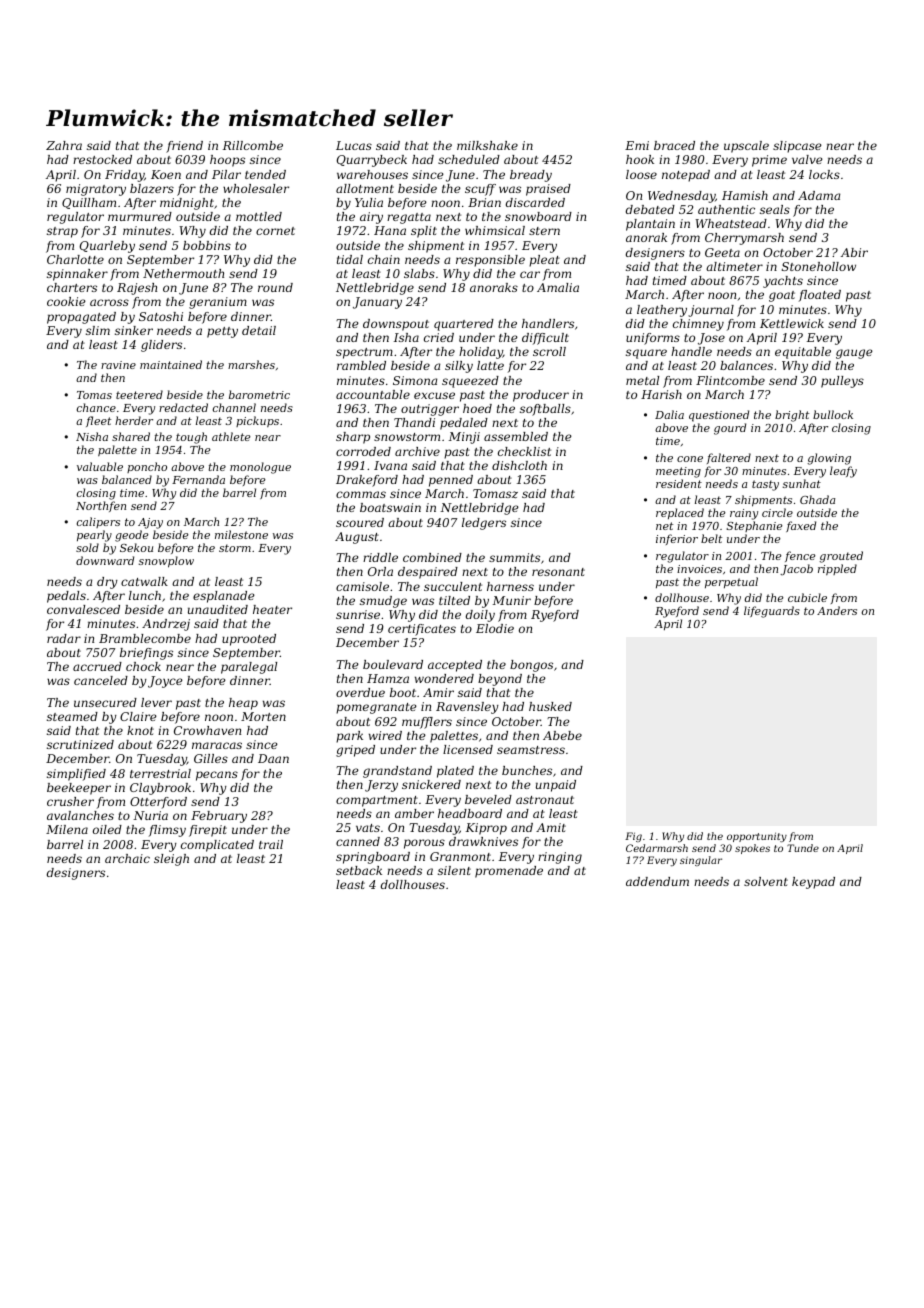  Describe the element at coordinates (72, 716) in the image. I see `steamed` at that location.
